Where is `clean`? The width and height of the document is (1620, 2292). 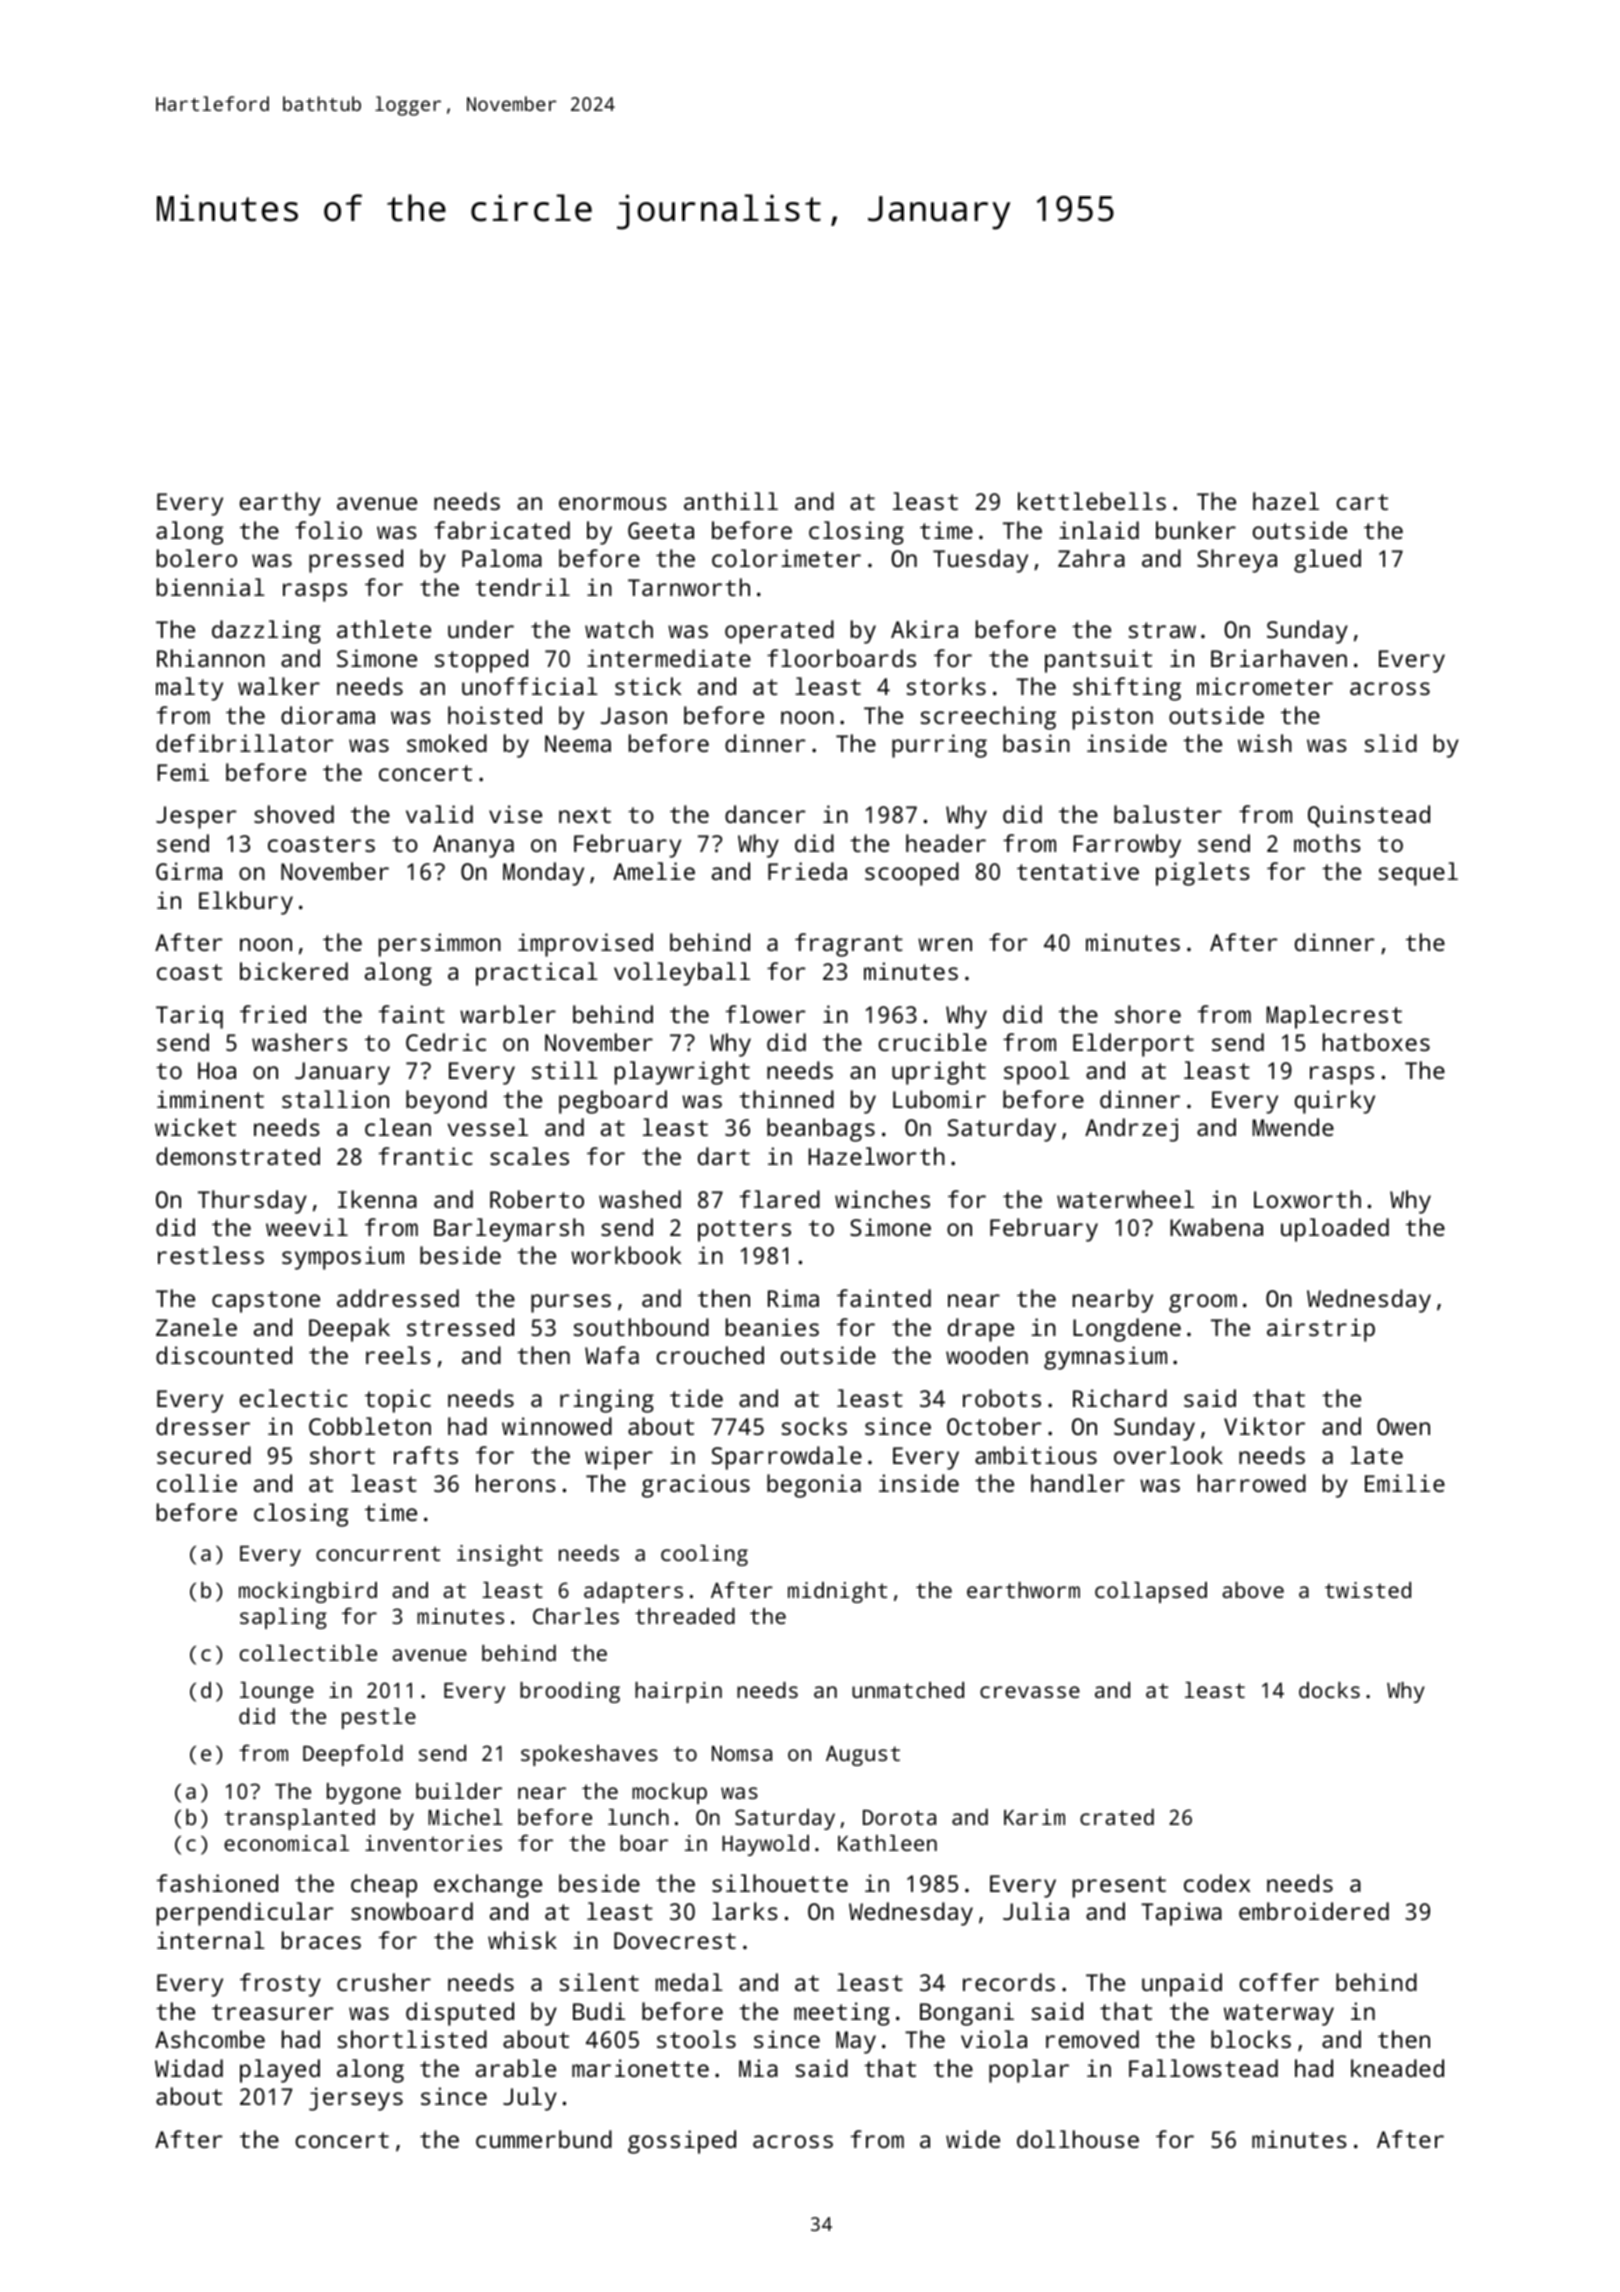
clean is located at coordinates (398, 1127).
